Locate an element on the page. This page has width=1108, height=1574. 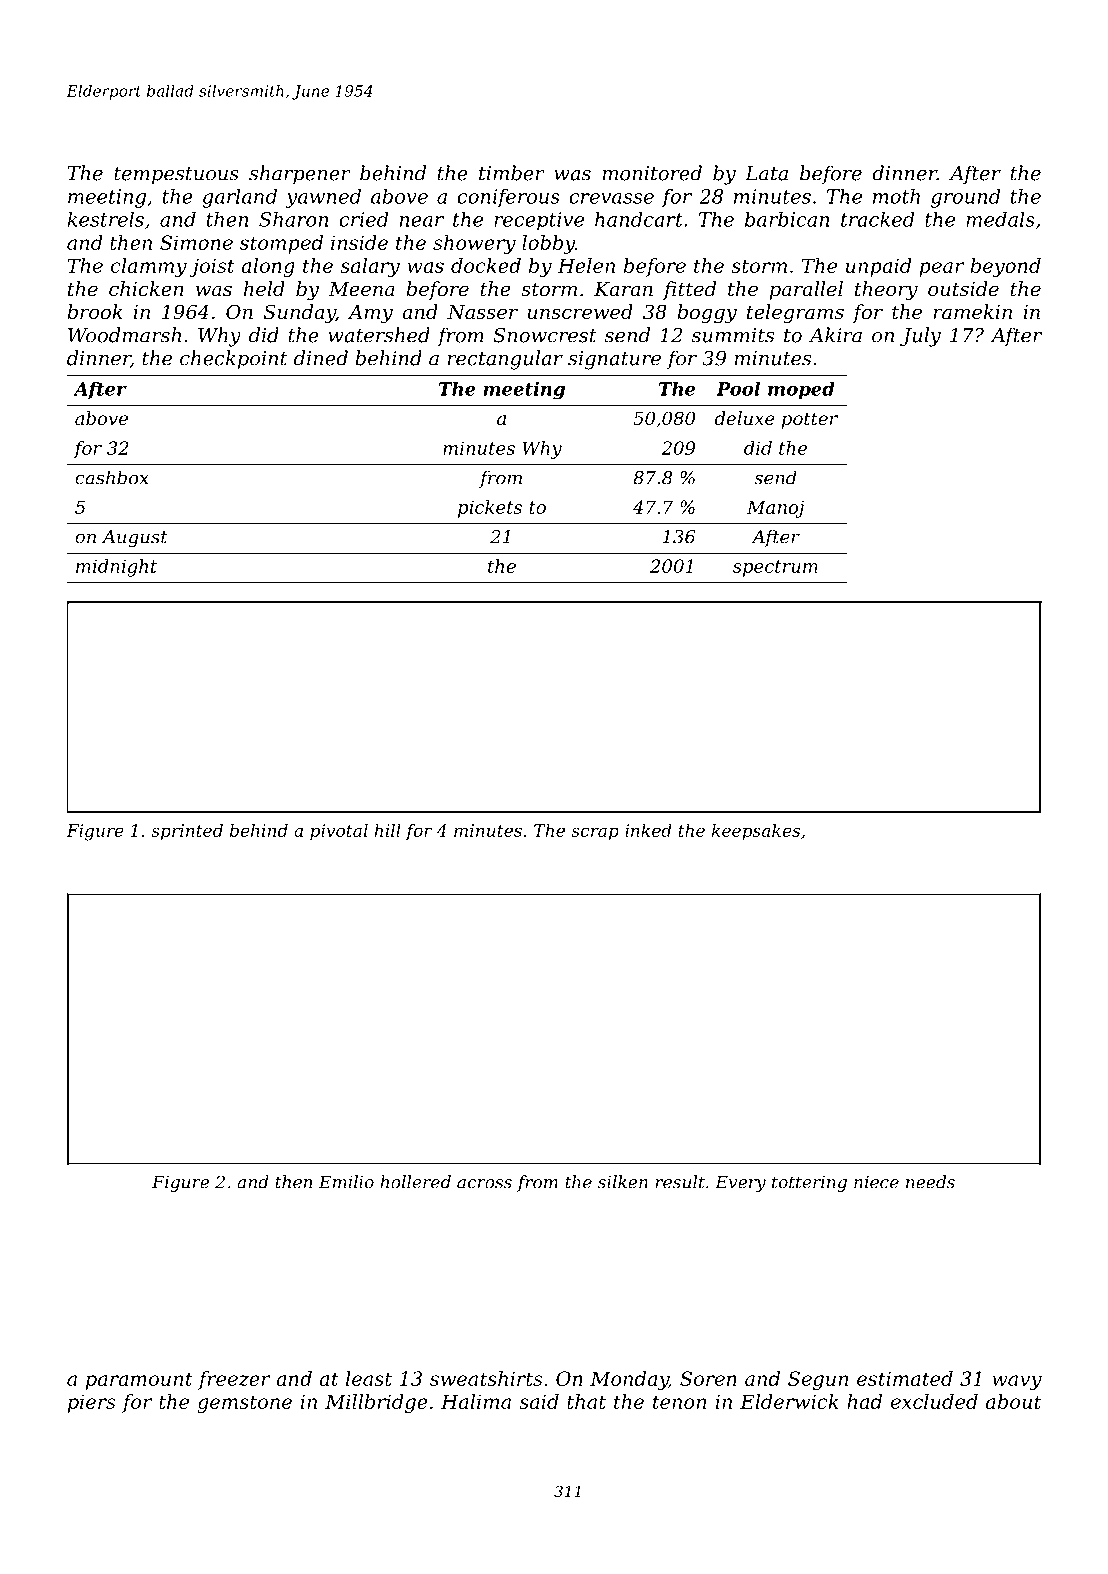
near is located at coordinates (422, 221).
